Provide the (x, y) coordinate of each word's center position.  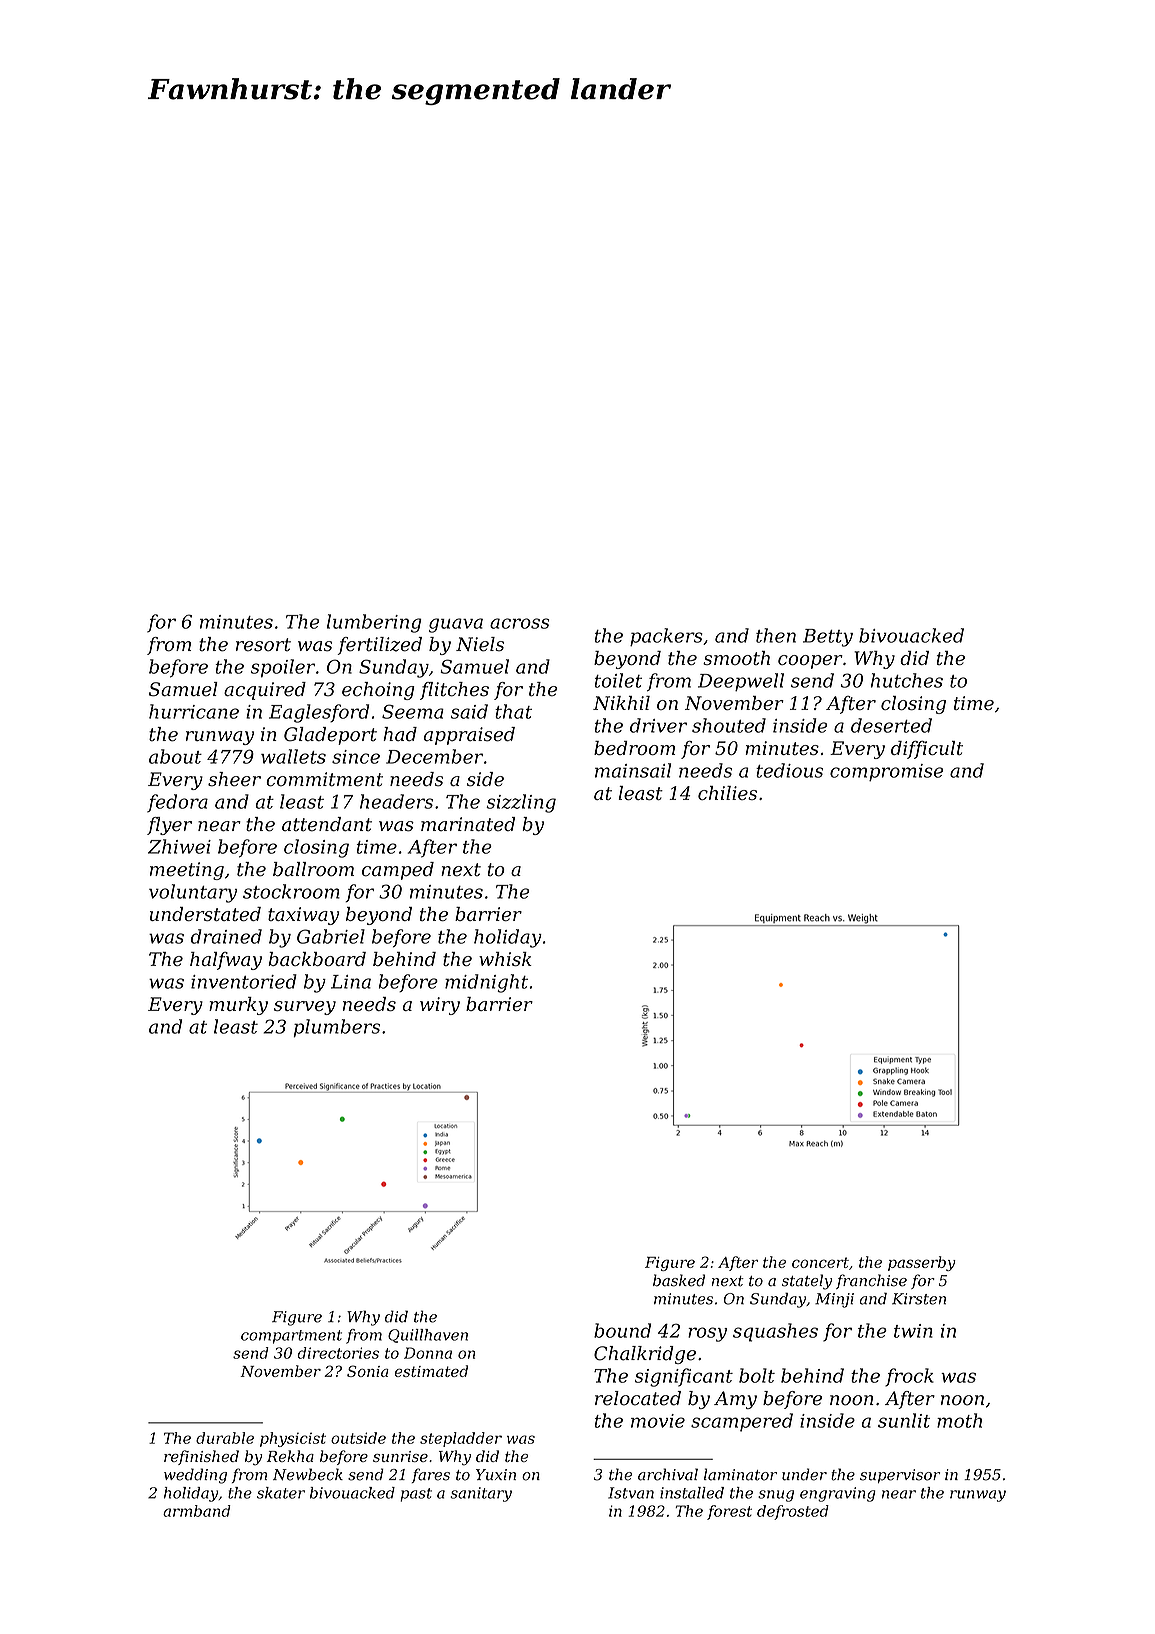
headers (396, 801)
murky (238, 1006)
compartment (291, 1337)
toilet (618, 680)
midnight (486, 983)
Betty (828, 638)
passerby (922, 1263)
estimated (431, 1371)
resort (263, 645)
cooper (810, 662)
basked (679, 1280)
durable (225, 1438)
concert (820, 1262)
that (513, 711)
